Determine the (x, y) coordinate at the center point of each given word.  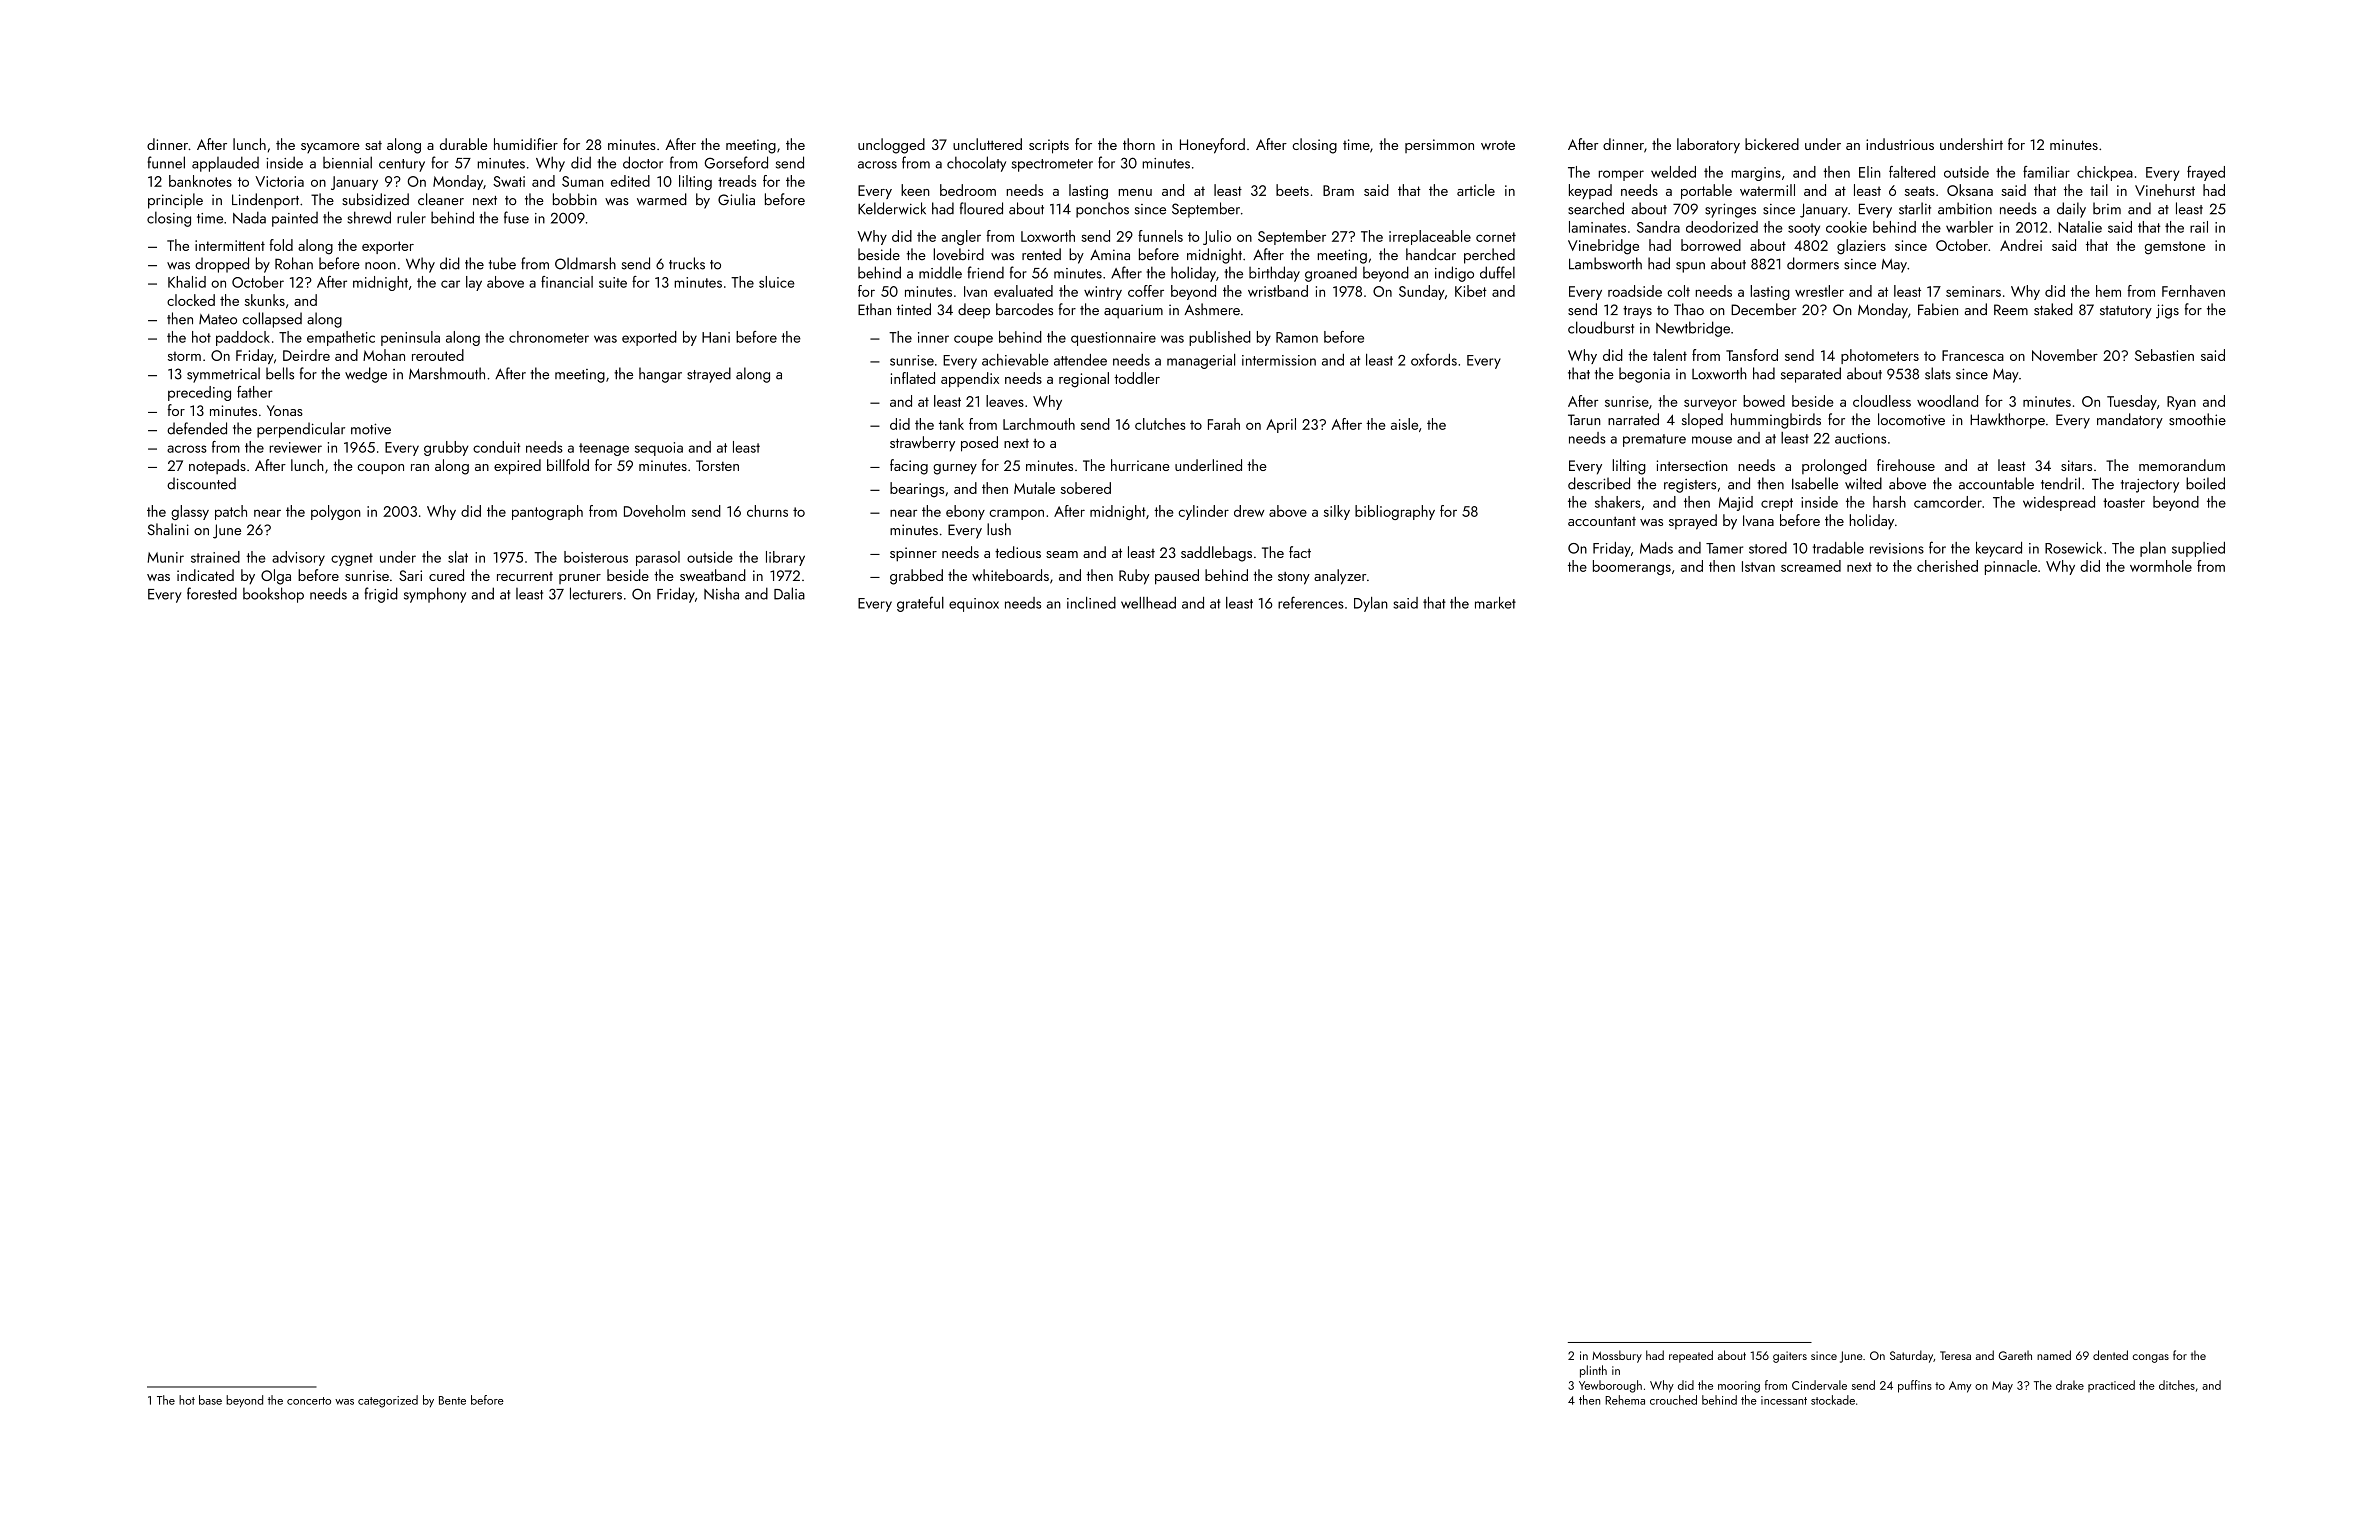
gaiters (1790, 1357)
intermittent (230, 245)
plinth (1593, 1371)
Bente (452, 1400)
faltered (1912, 172)
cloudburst (1601, 327)
